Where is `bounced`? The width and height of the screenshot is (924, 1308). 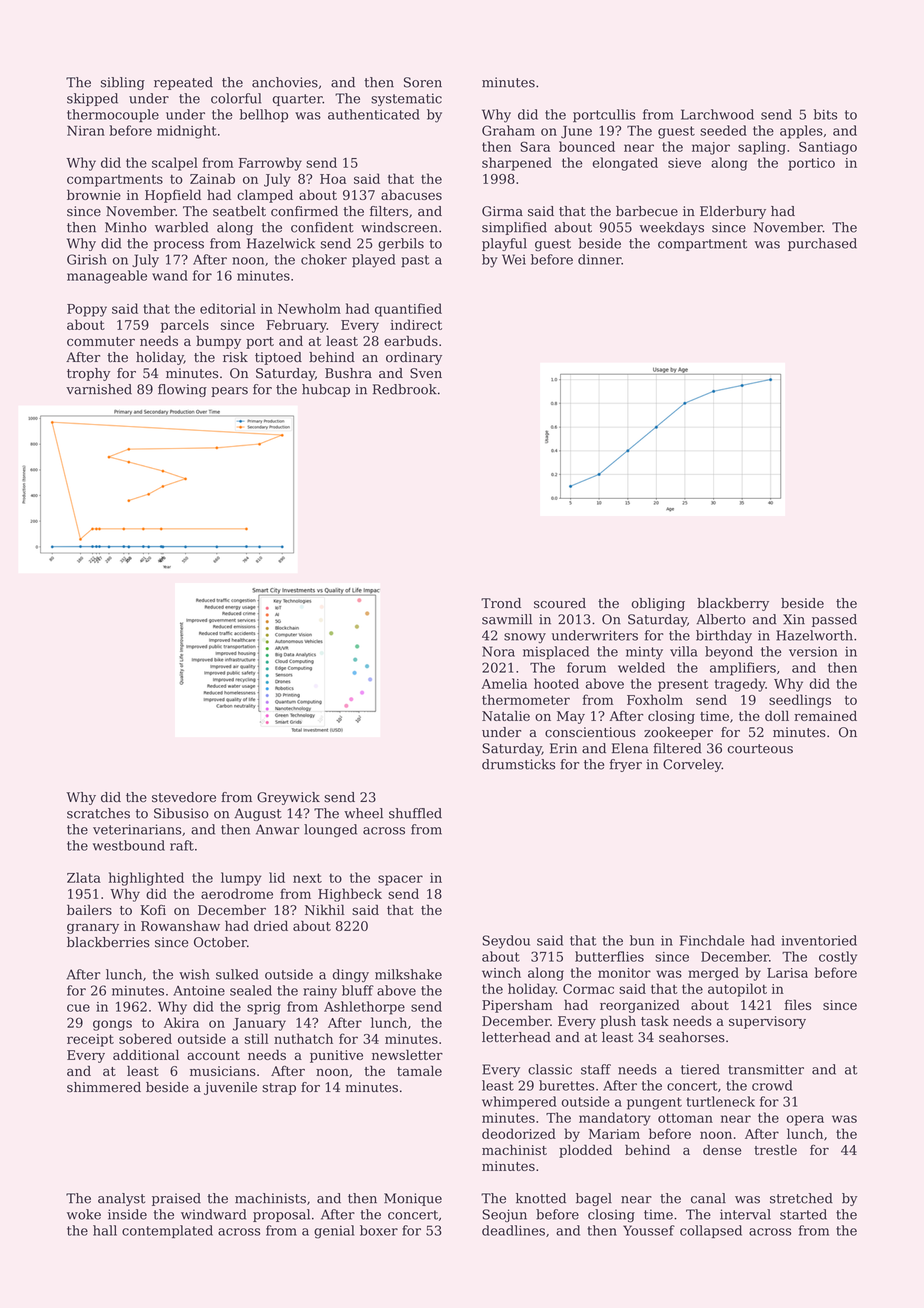
bounced is located at coordinates (587, 146).
